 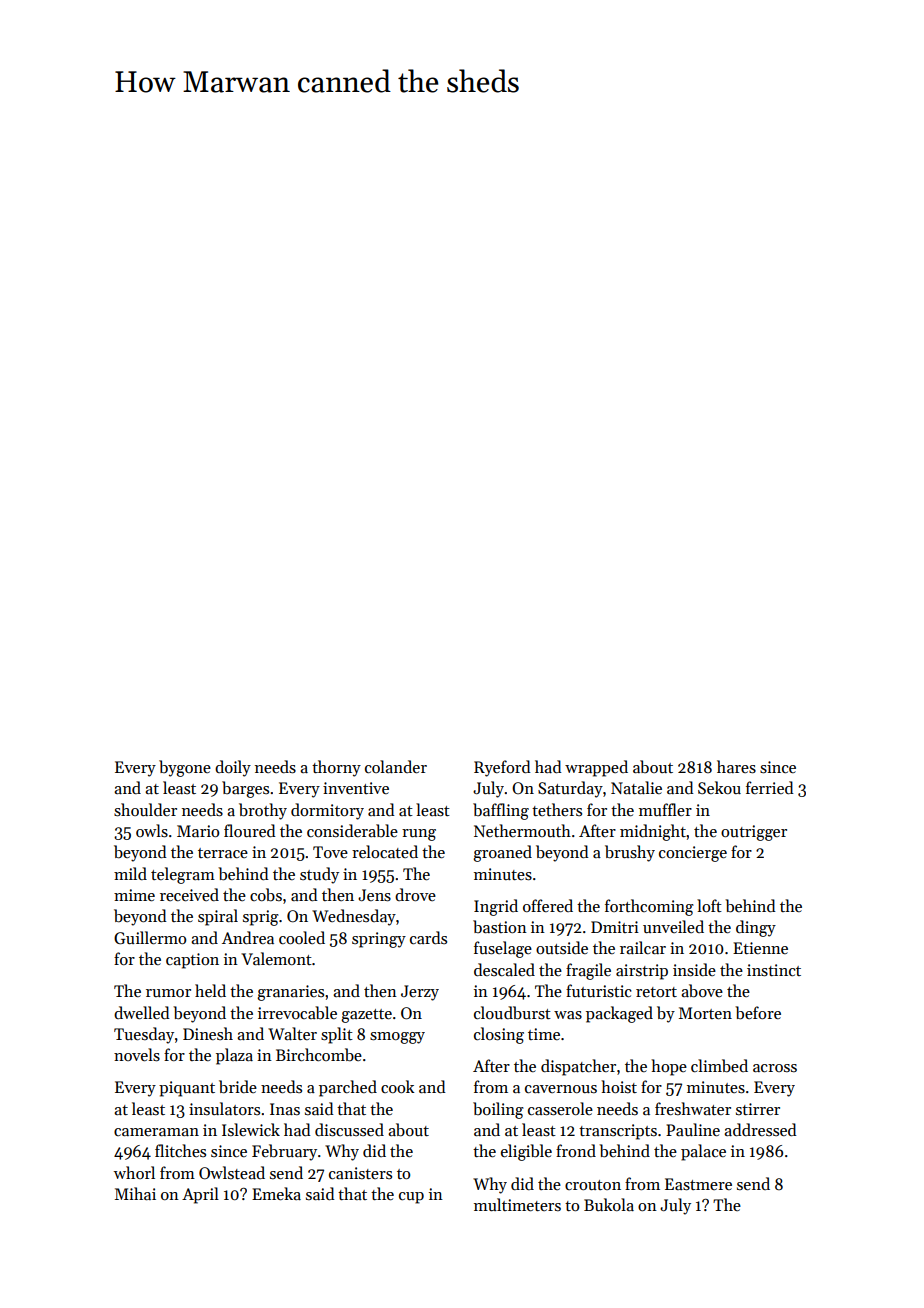 I want to click on discussed, so click(x=349, y=1130).
